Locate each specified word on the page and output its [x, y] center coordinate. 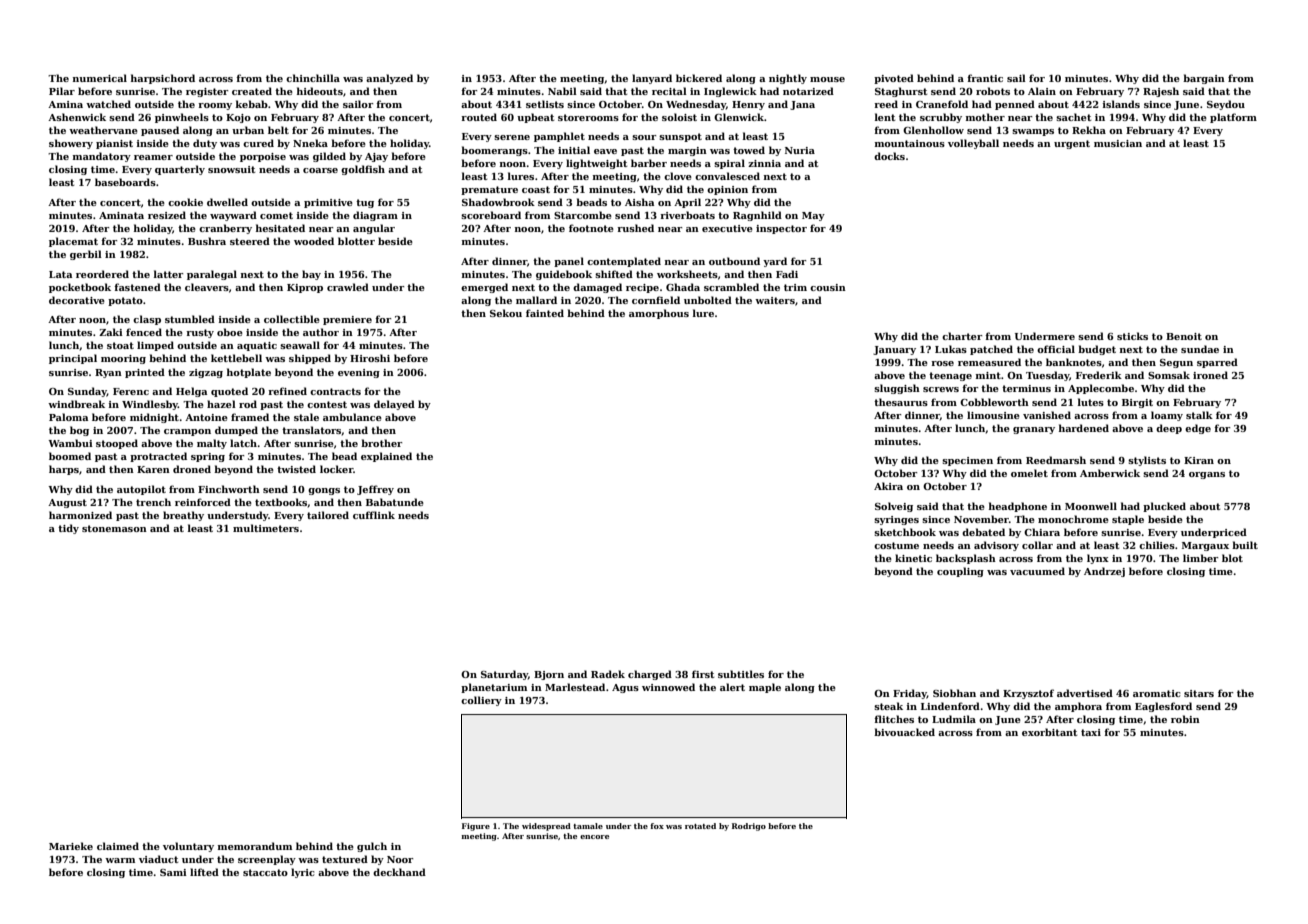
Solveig [894, 507]
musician [1118, 143]
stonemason [114, 528]
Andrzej [1104, 572]
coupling [960, 572]
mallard [536, 300]
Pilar [62, 91]
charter [962, 336]
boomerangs [494, 151]
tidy [68, 529]
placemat [73, 242]
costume [896, 545]
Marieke [71, 846]
